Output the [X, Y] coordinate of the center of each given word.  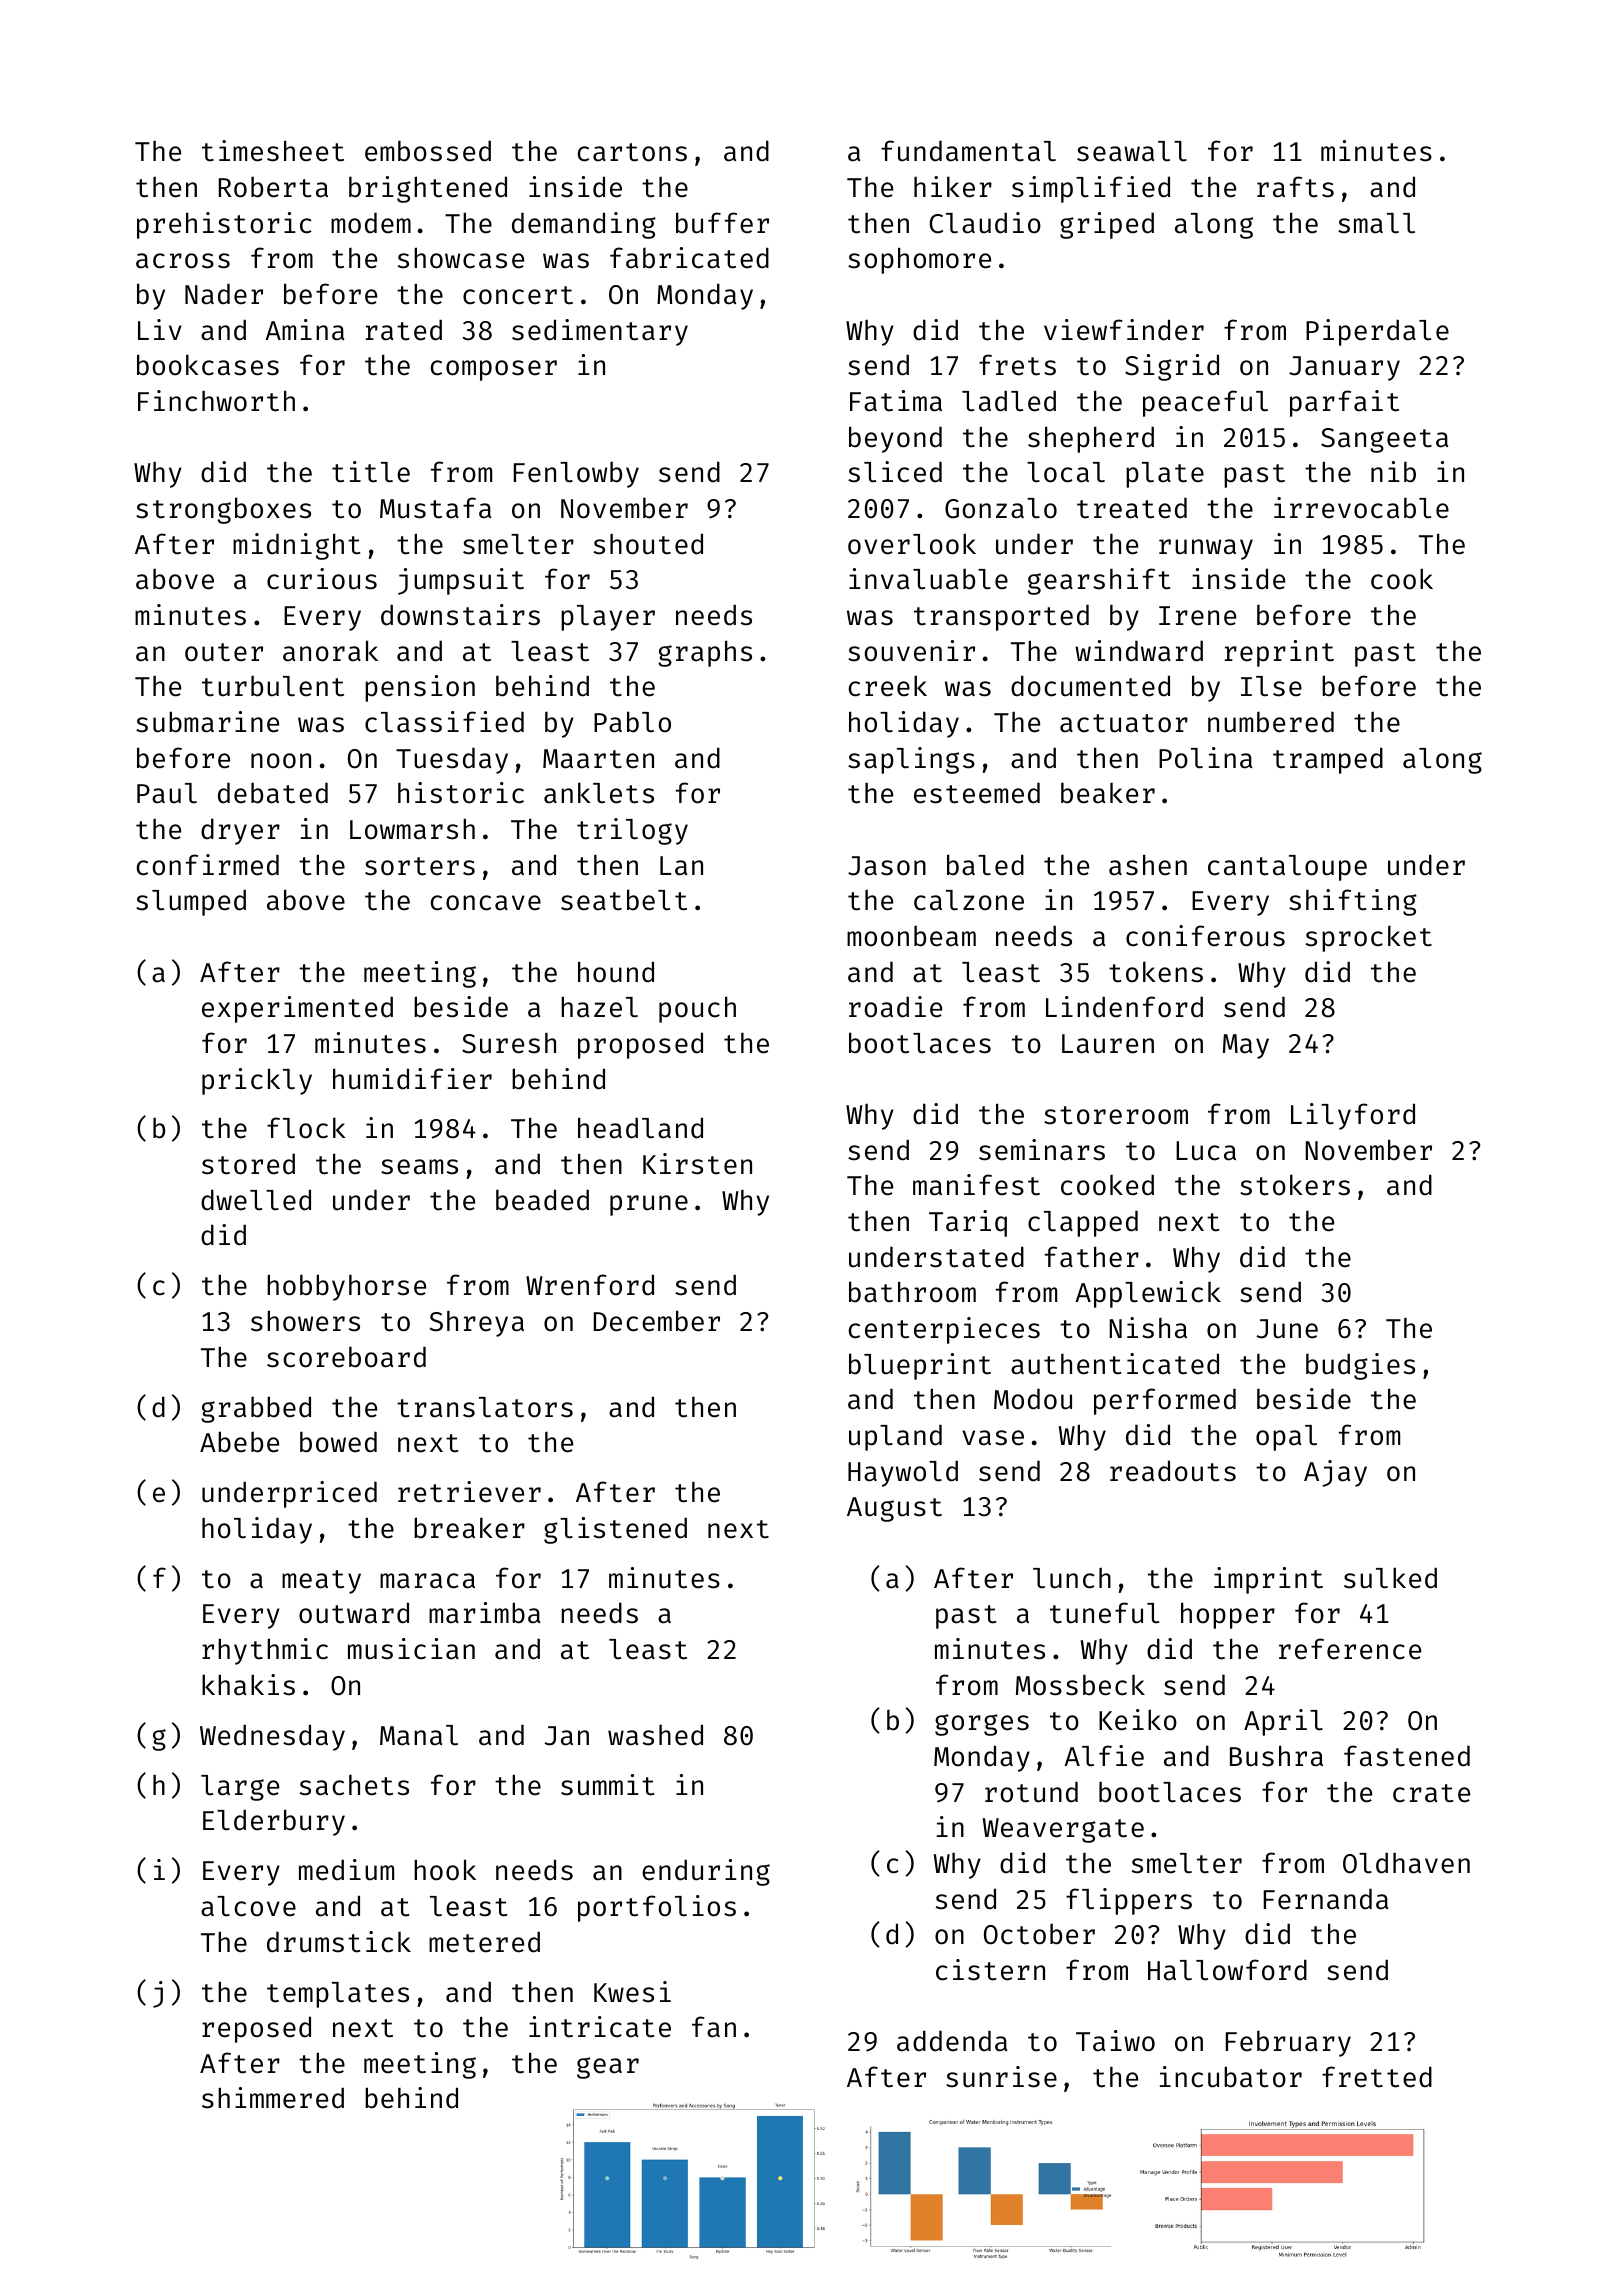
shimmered [273, 2098]
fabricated [689, 258]
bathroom [912, 1292]
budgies [1360, 1366]
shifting [1353, 902]
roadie [895, 1007]
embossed [428, 151]
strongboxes [223, 510]
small [1376, 223]
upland [895, 1437]
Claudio [985, 223]
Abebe [239, 1442]
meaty [321, 1582]
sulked [1390, 1578]
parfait [1344, 403]
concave [486, 903]
